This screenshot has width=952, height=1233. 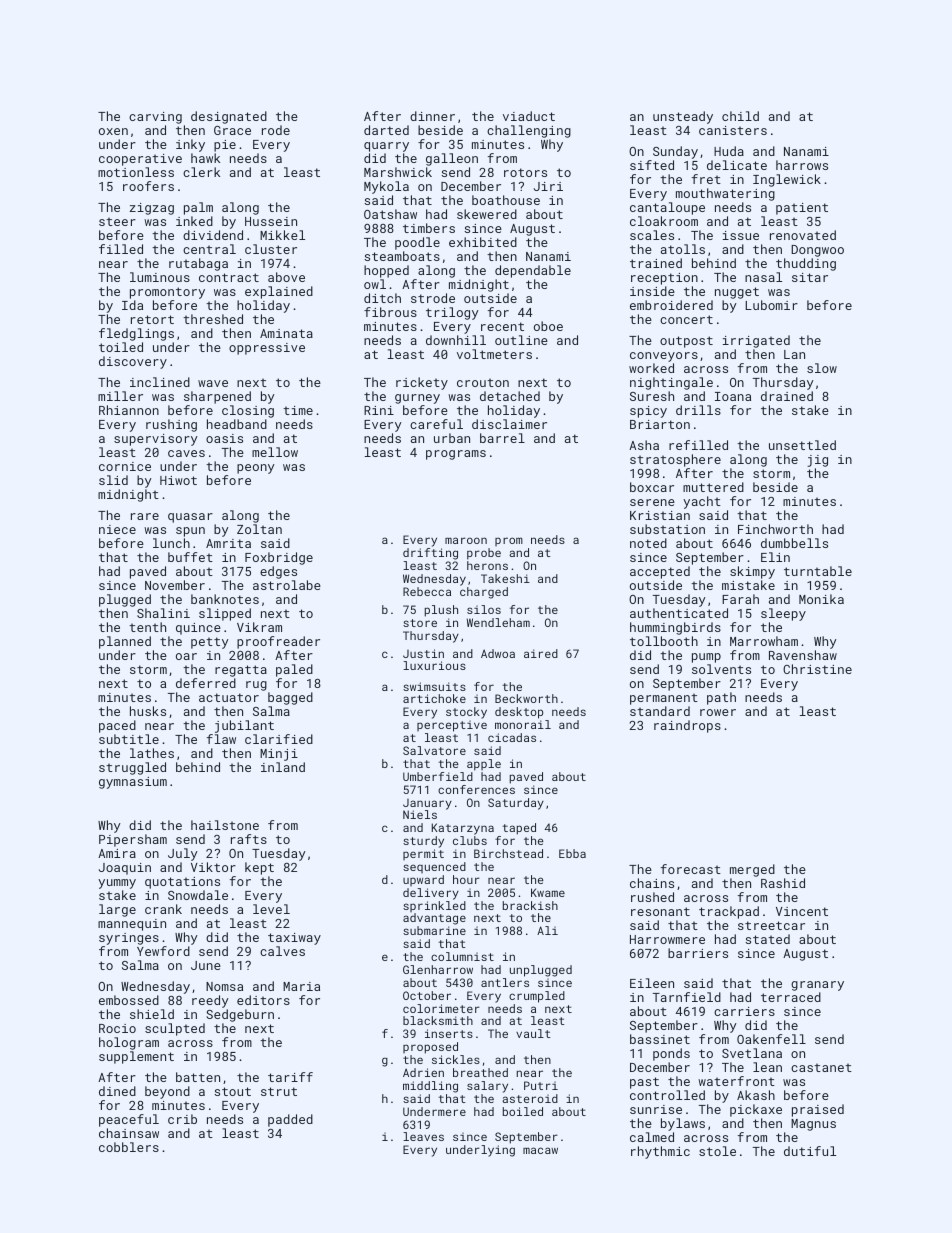 What do you see at coordinates (217, 397) in the screenshot?
I see `sharpened` at bounding box center [217, 397].
